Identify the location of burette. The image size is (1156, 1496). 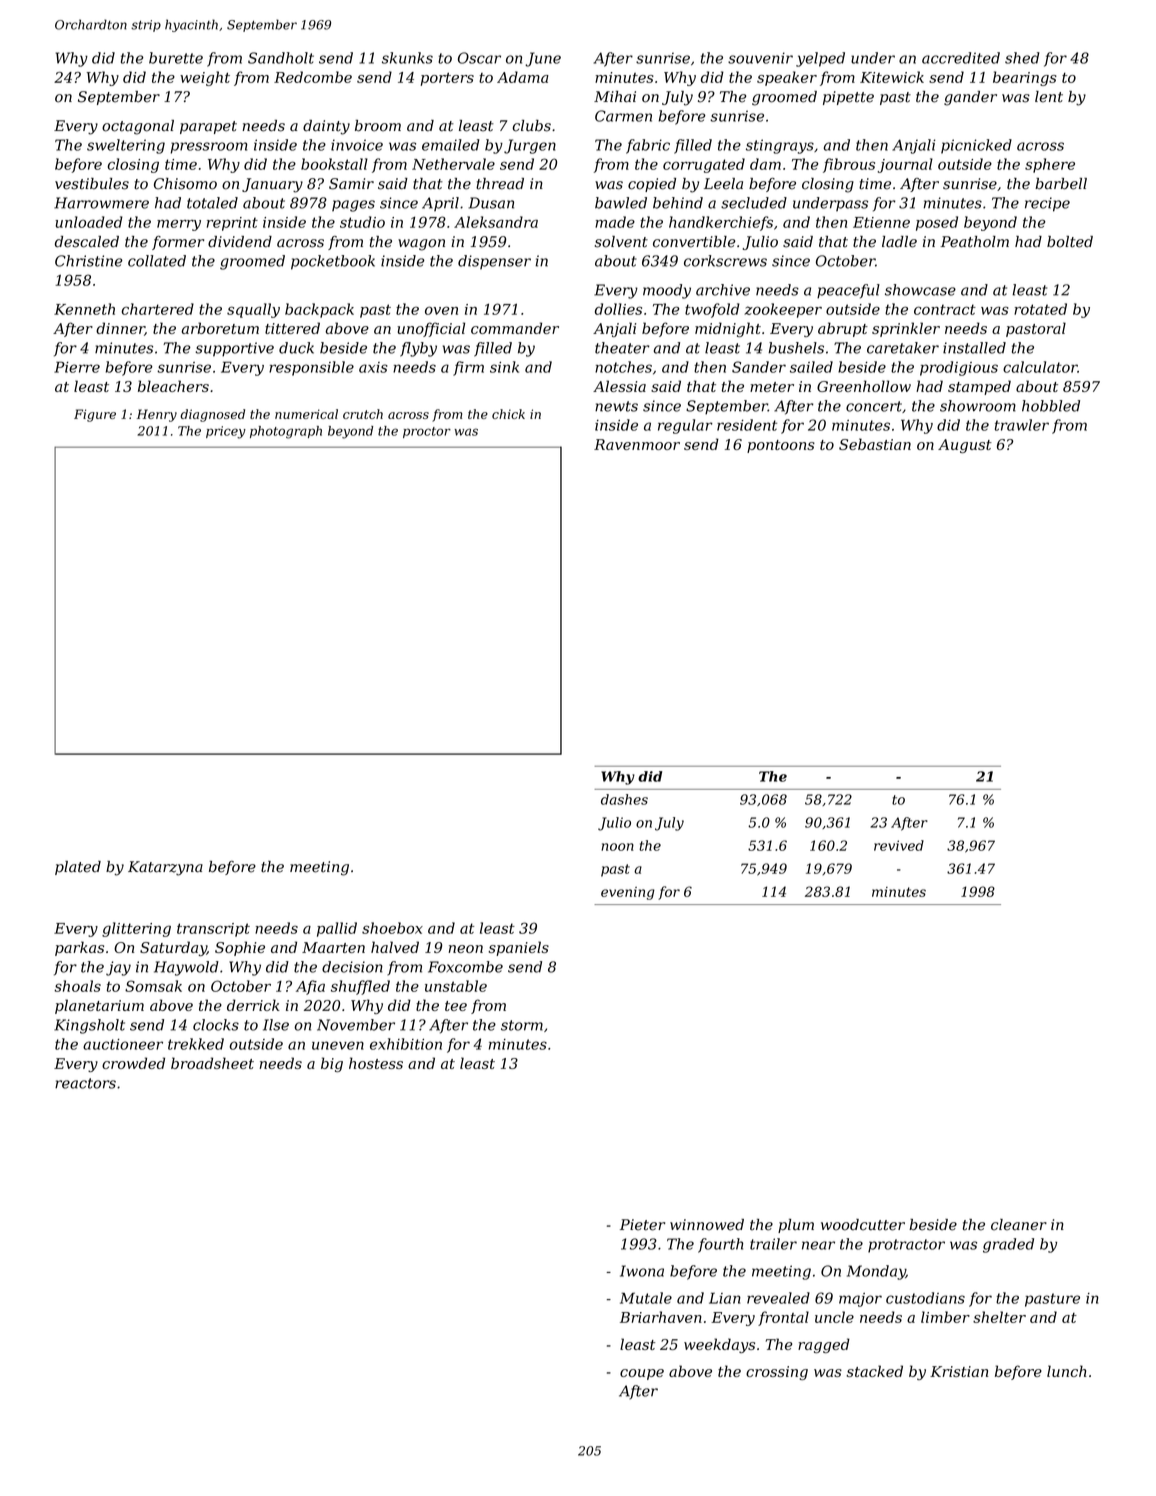
(176, 58).
